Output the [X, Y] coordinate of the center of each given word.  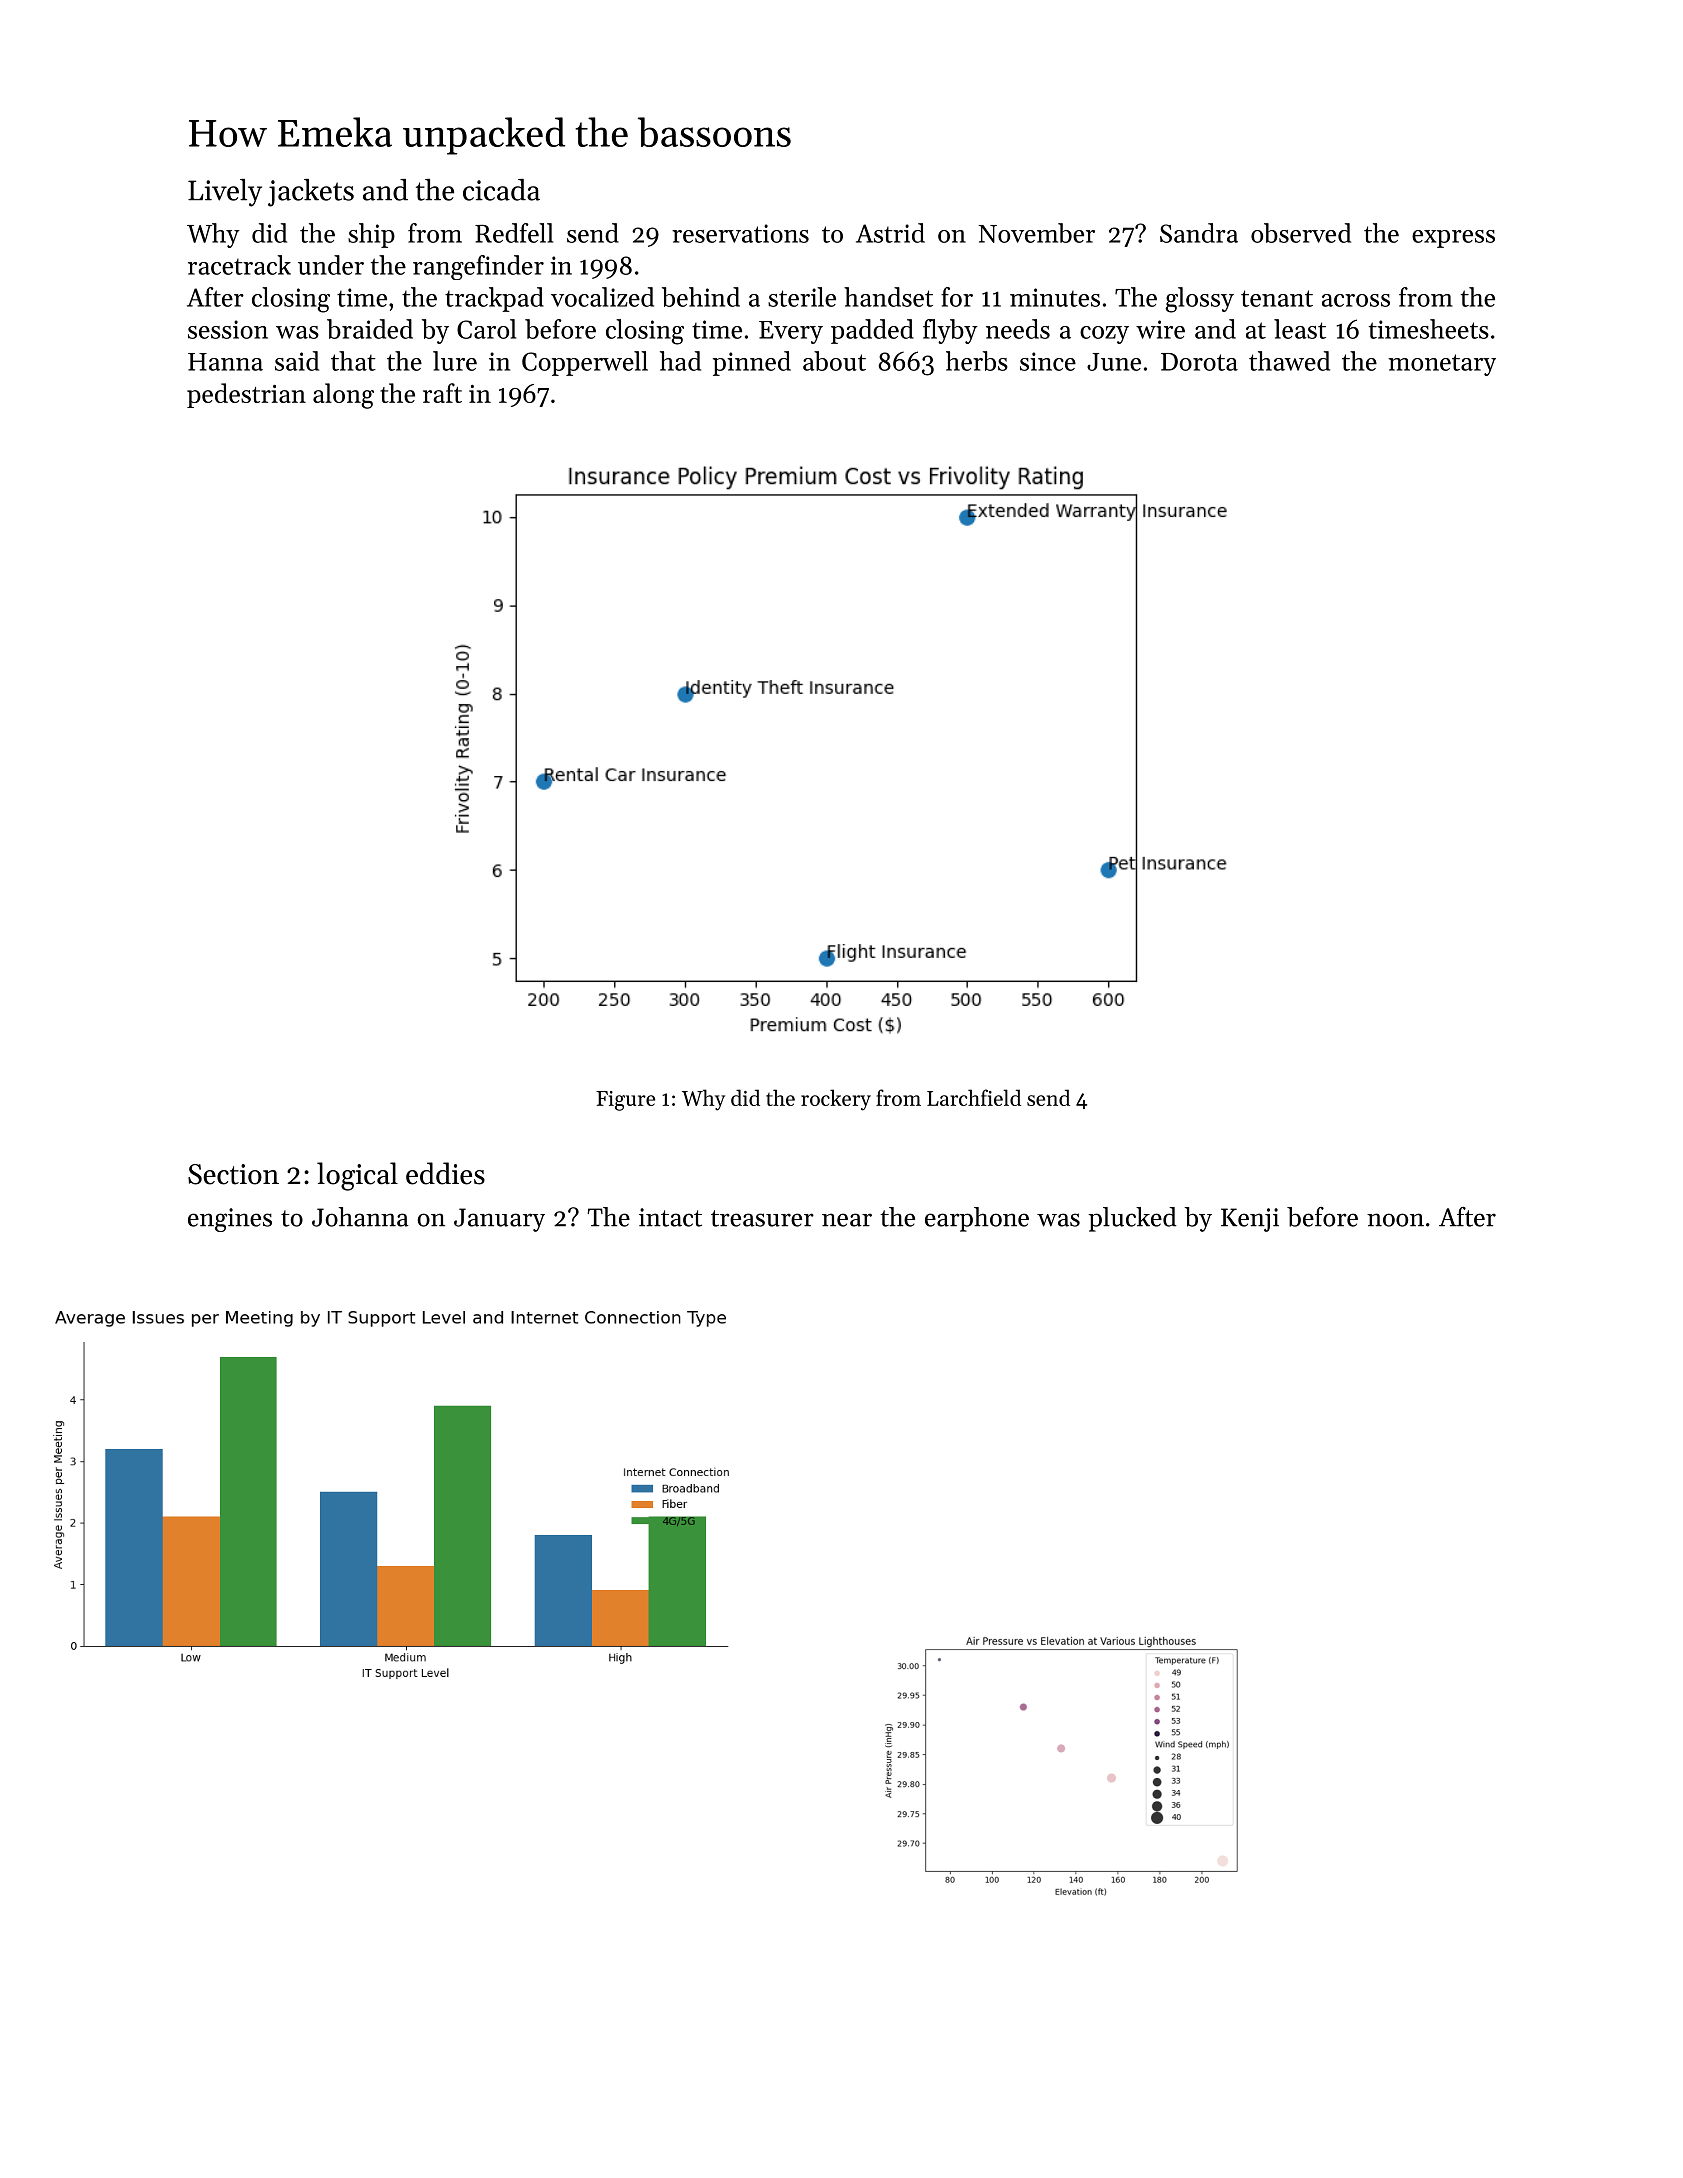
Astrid [890, 233]
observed [1301, 233]
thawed [1289, 361]
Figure [625, 1101]
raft [442, 393]
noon [1395, 1220]
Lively [225, 193]
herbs [977, 361]
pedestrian [246, 395]
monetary [1442, 365]
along [343, 396]
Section [233, 1174]
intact [670, 1217]
